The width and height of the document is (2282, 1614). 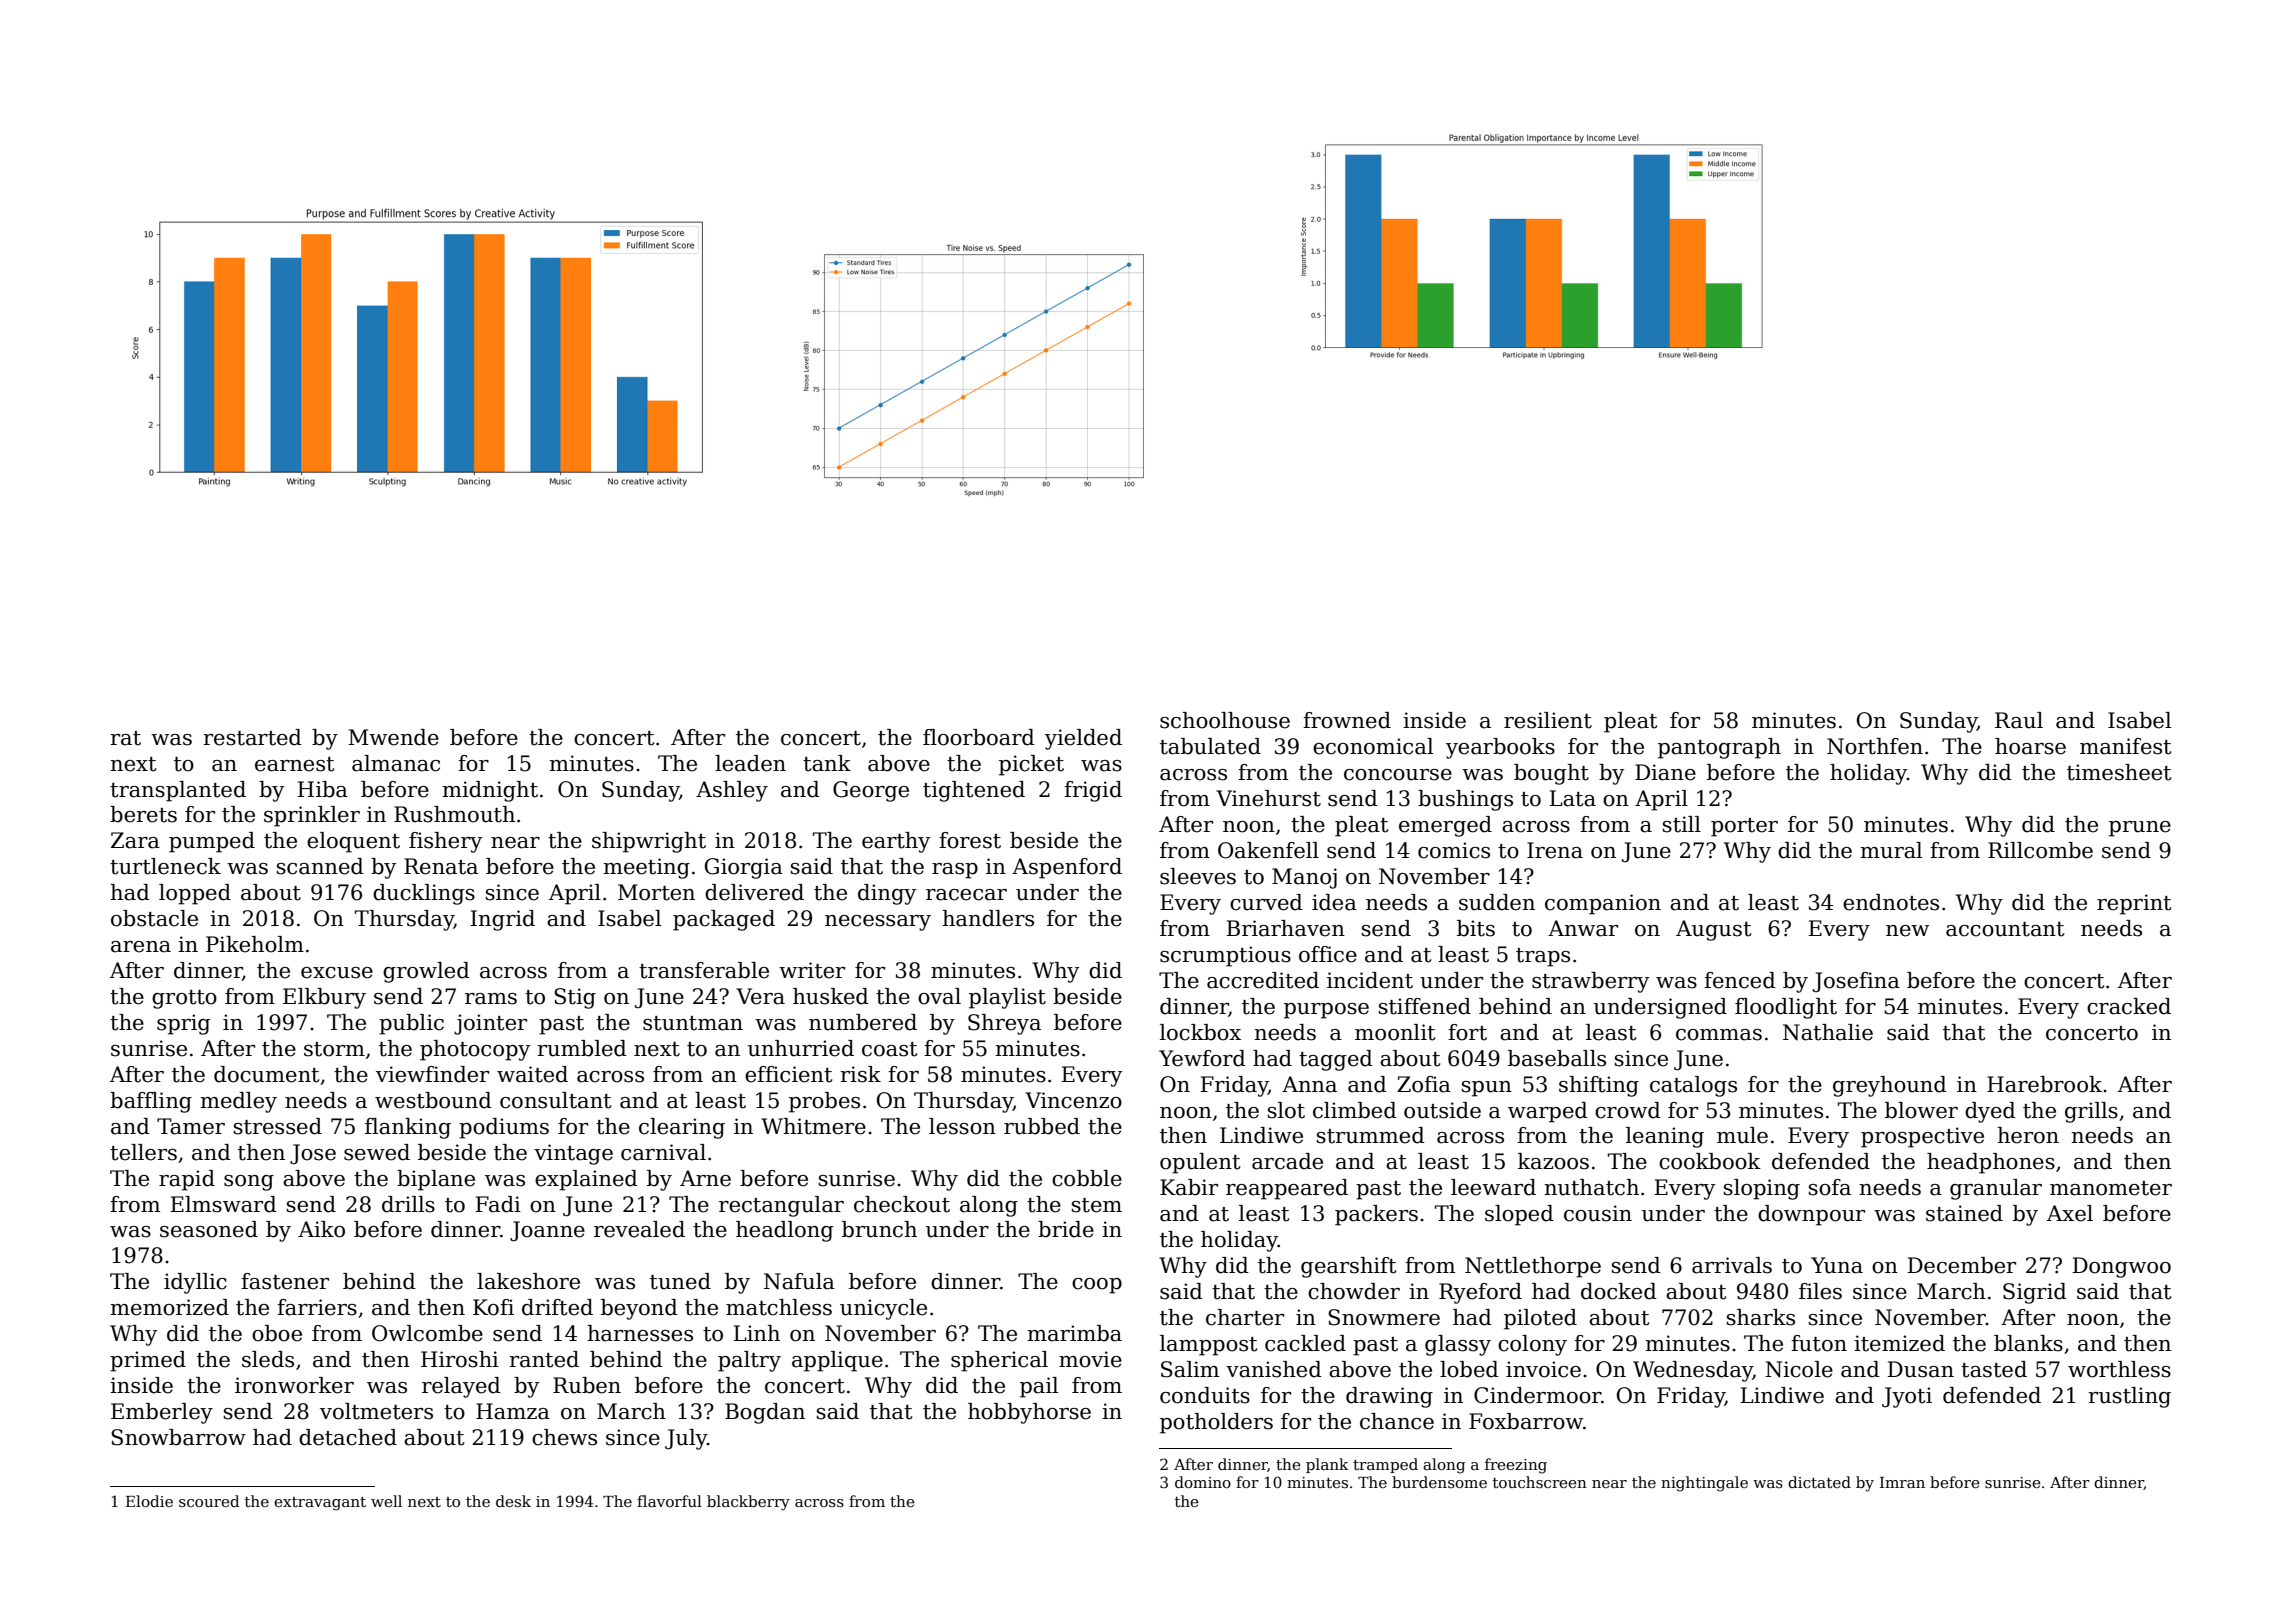 What do you see at coordinates (1891, 850) in the document?
I see `mural` at bounding box center [1891, 850].
